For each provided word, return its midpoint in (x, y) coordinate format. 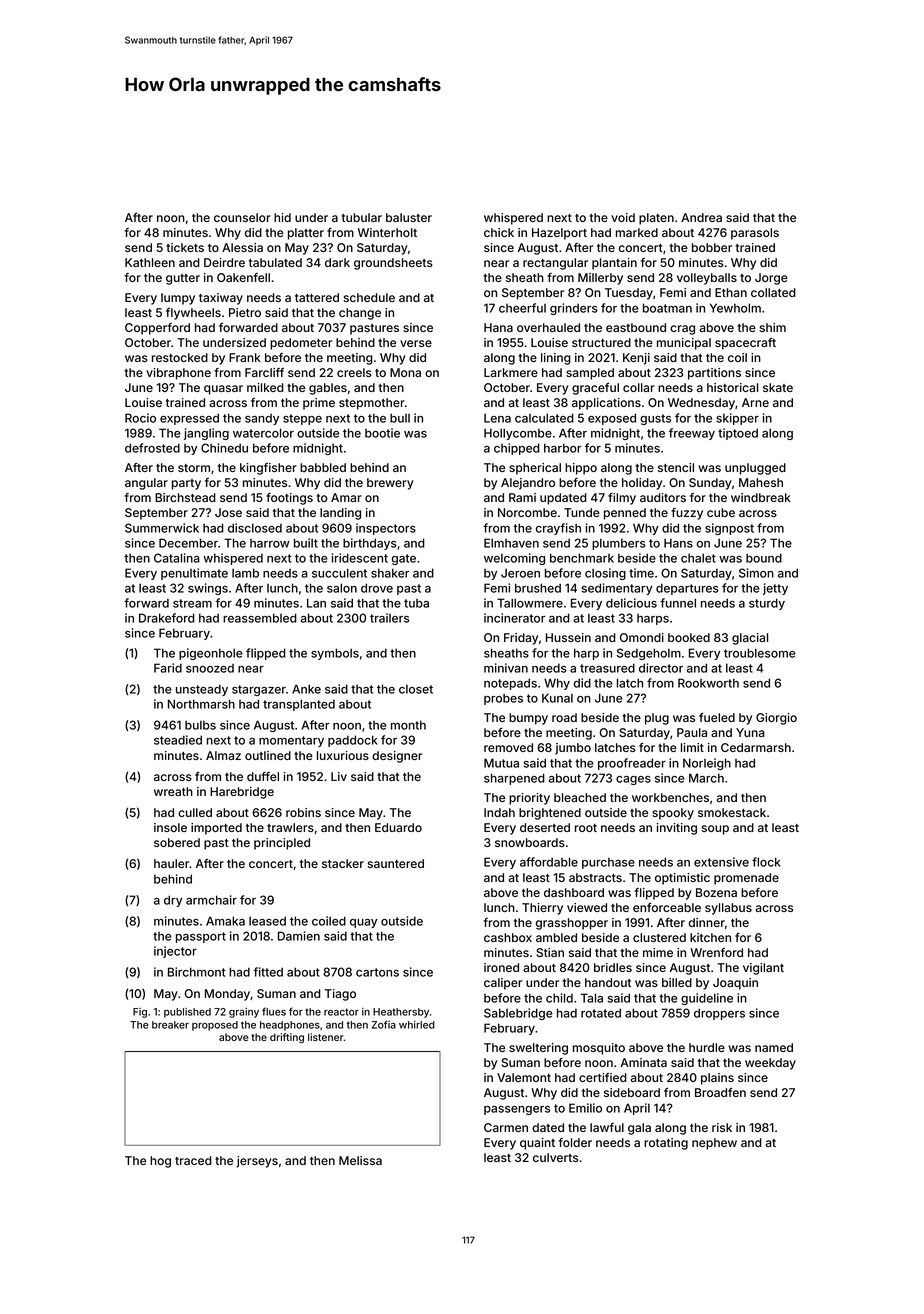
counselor (242, 217)
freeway (692, 434)
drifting (287, 1038)
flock (766, 862)
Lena (497, 418)
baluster (409, 217)
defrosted (152, 448)
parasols (755, 234)
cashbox (508, 937)
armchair (211, 900)
